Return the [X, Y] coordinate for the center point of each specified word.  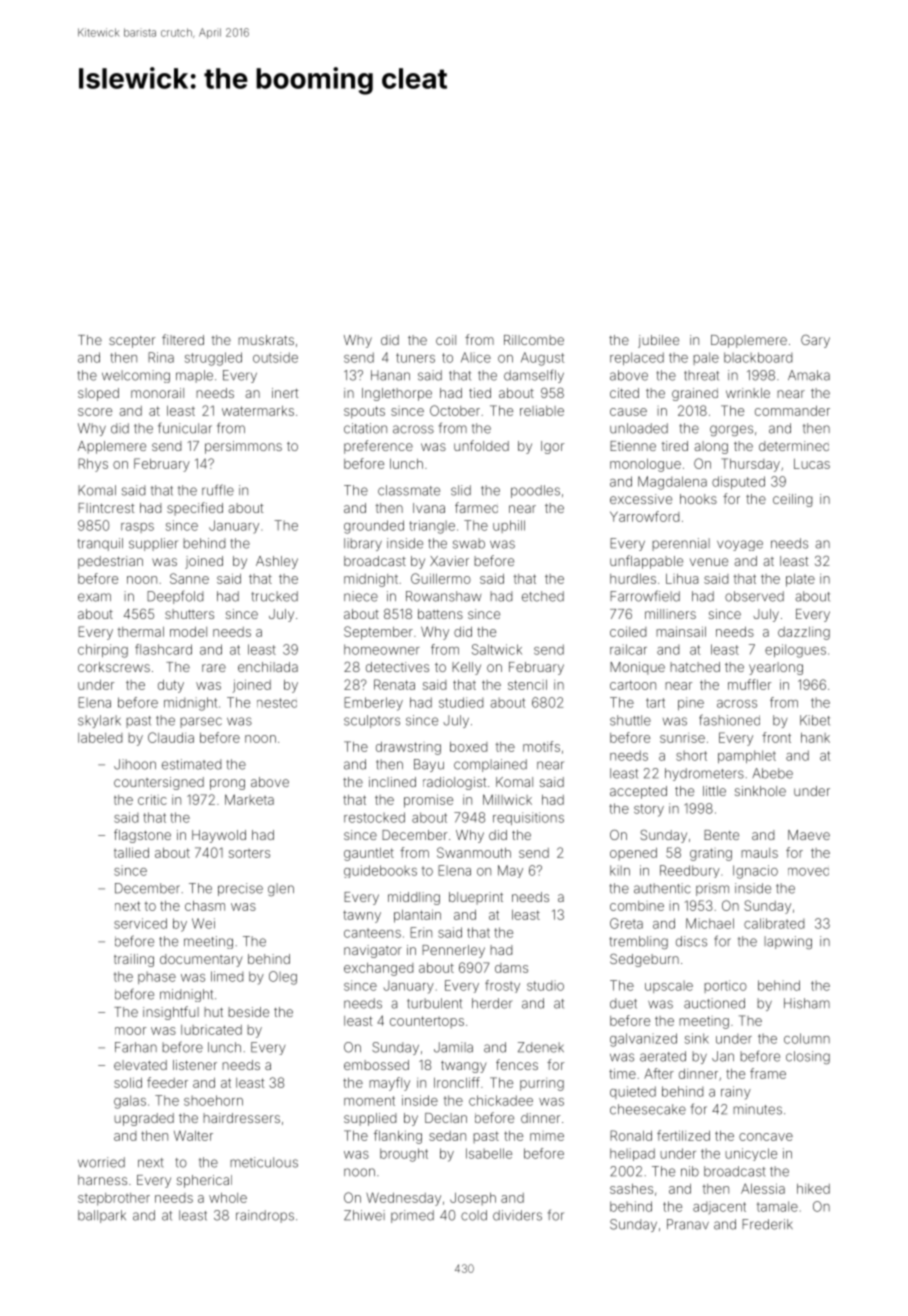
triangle [432, 527]
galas [130, 1102]
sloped [98, 394]
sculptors [372, 721]
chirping [103, 651]
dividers [517, 1215]
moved [808, 872]
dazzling [804, 633]
